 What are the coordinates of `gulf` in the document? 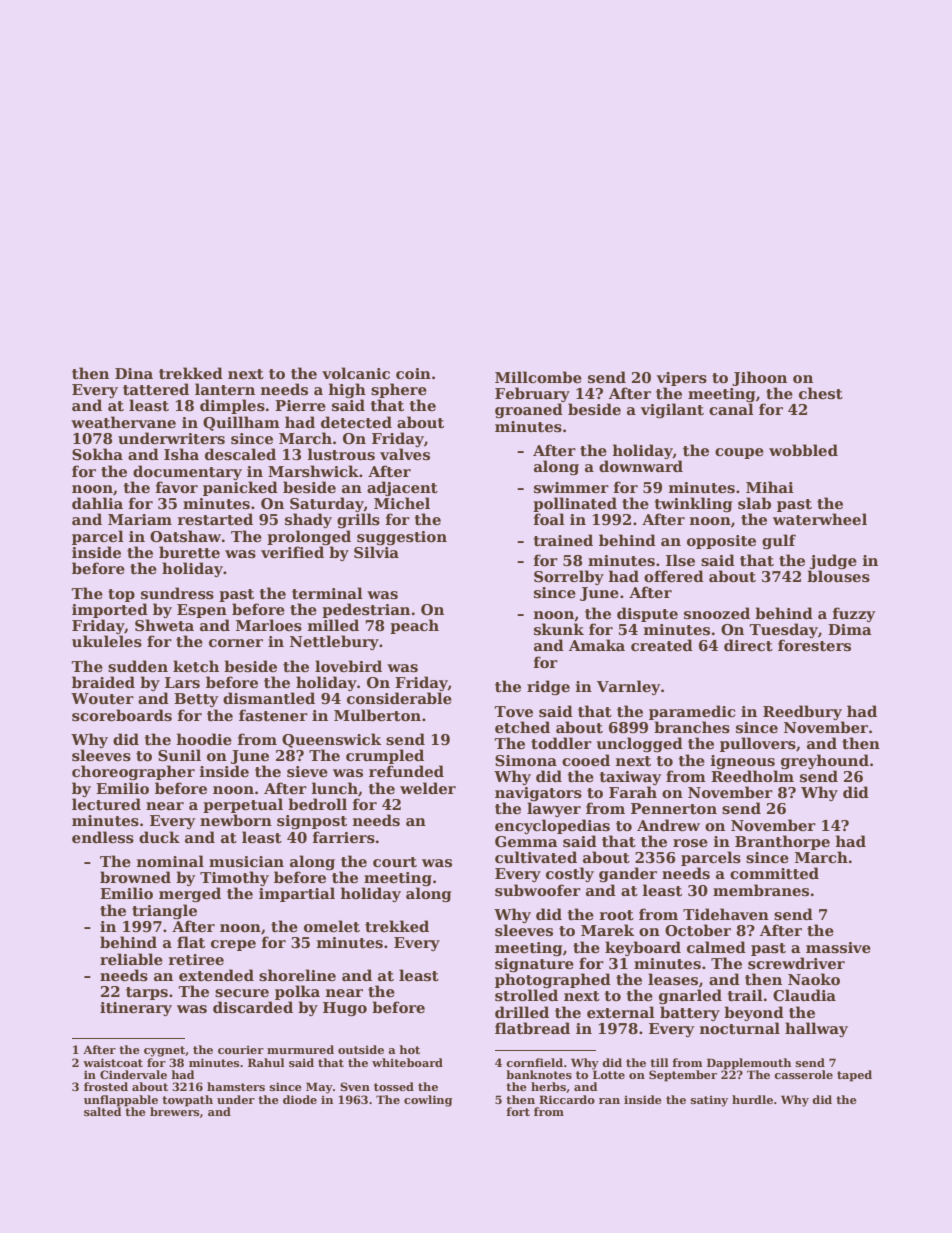 It's located at (779, 542).
